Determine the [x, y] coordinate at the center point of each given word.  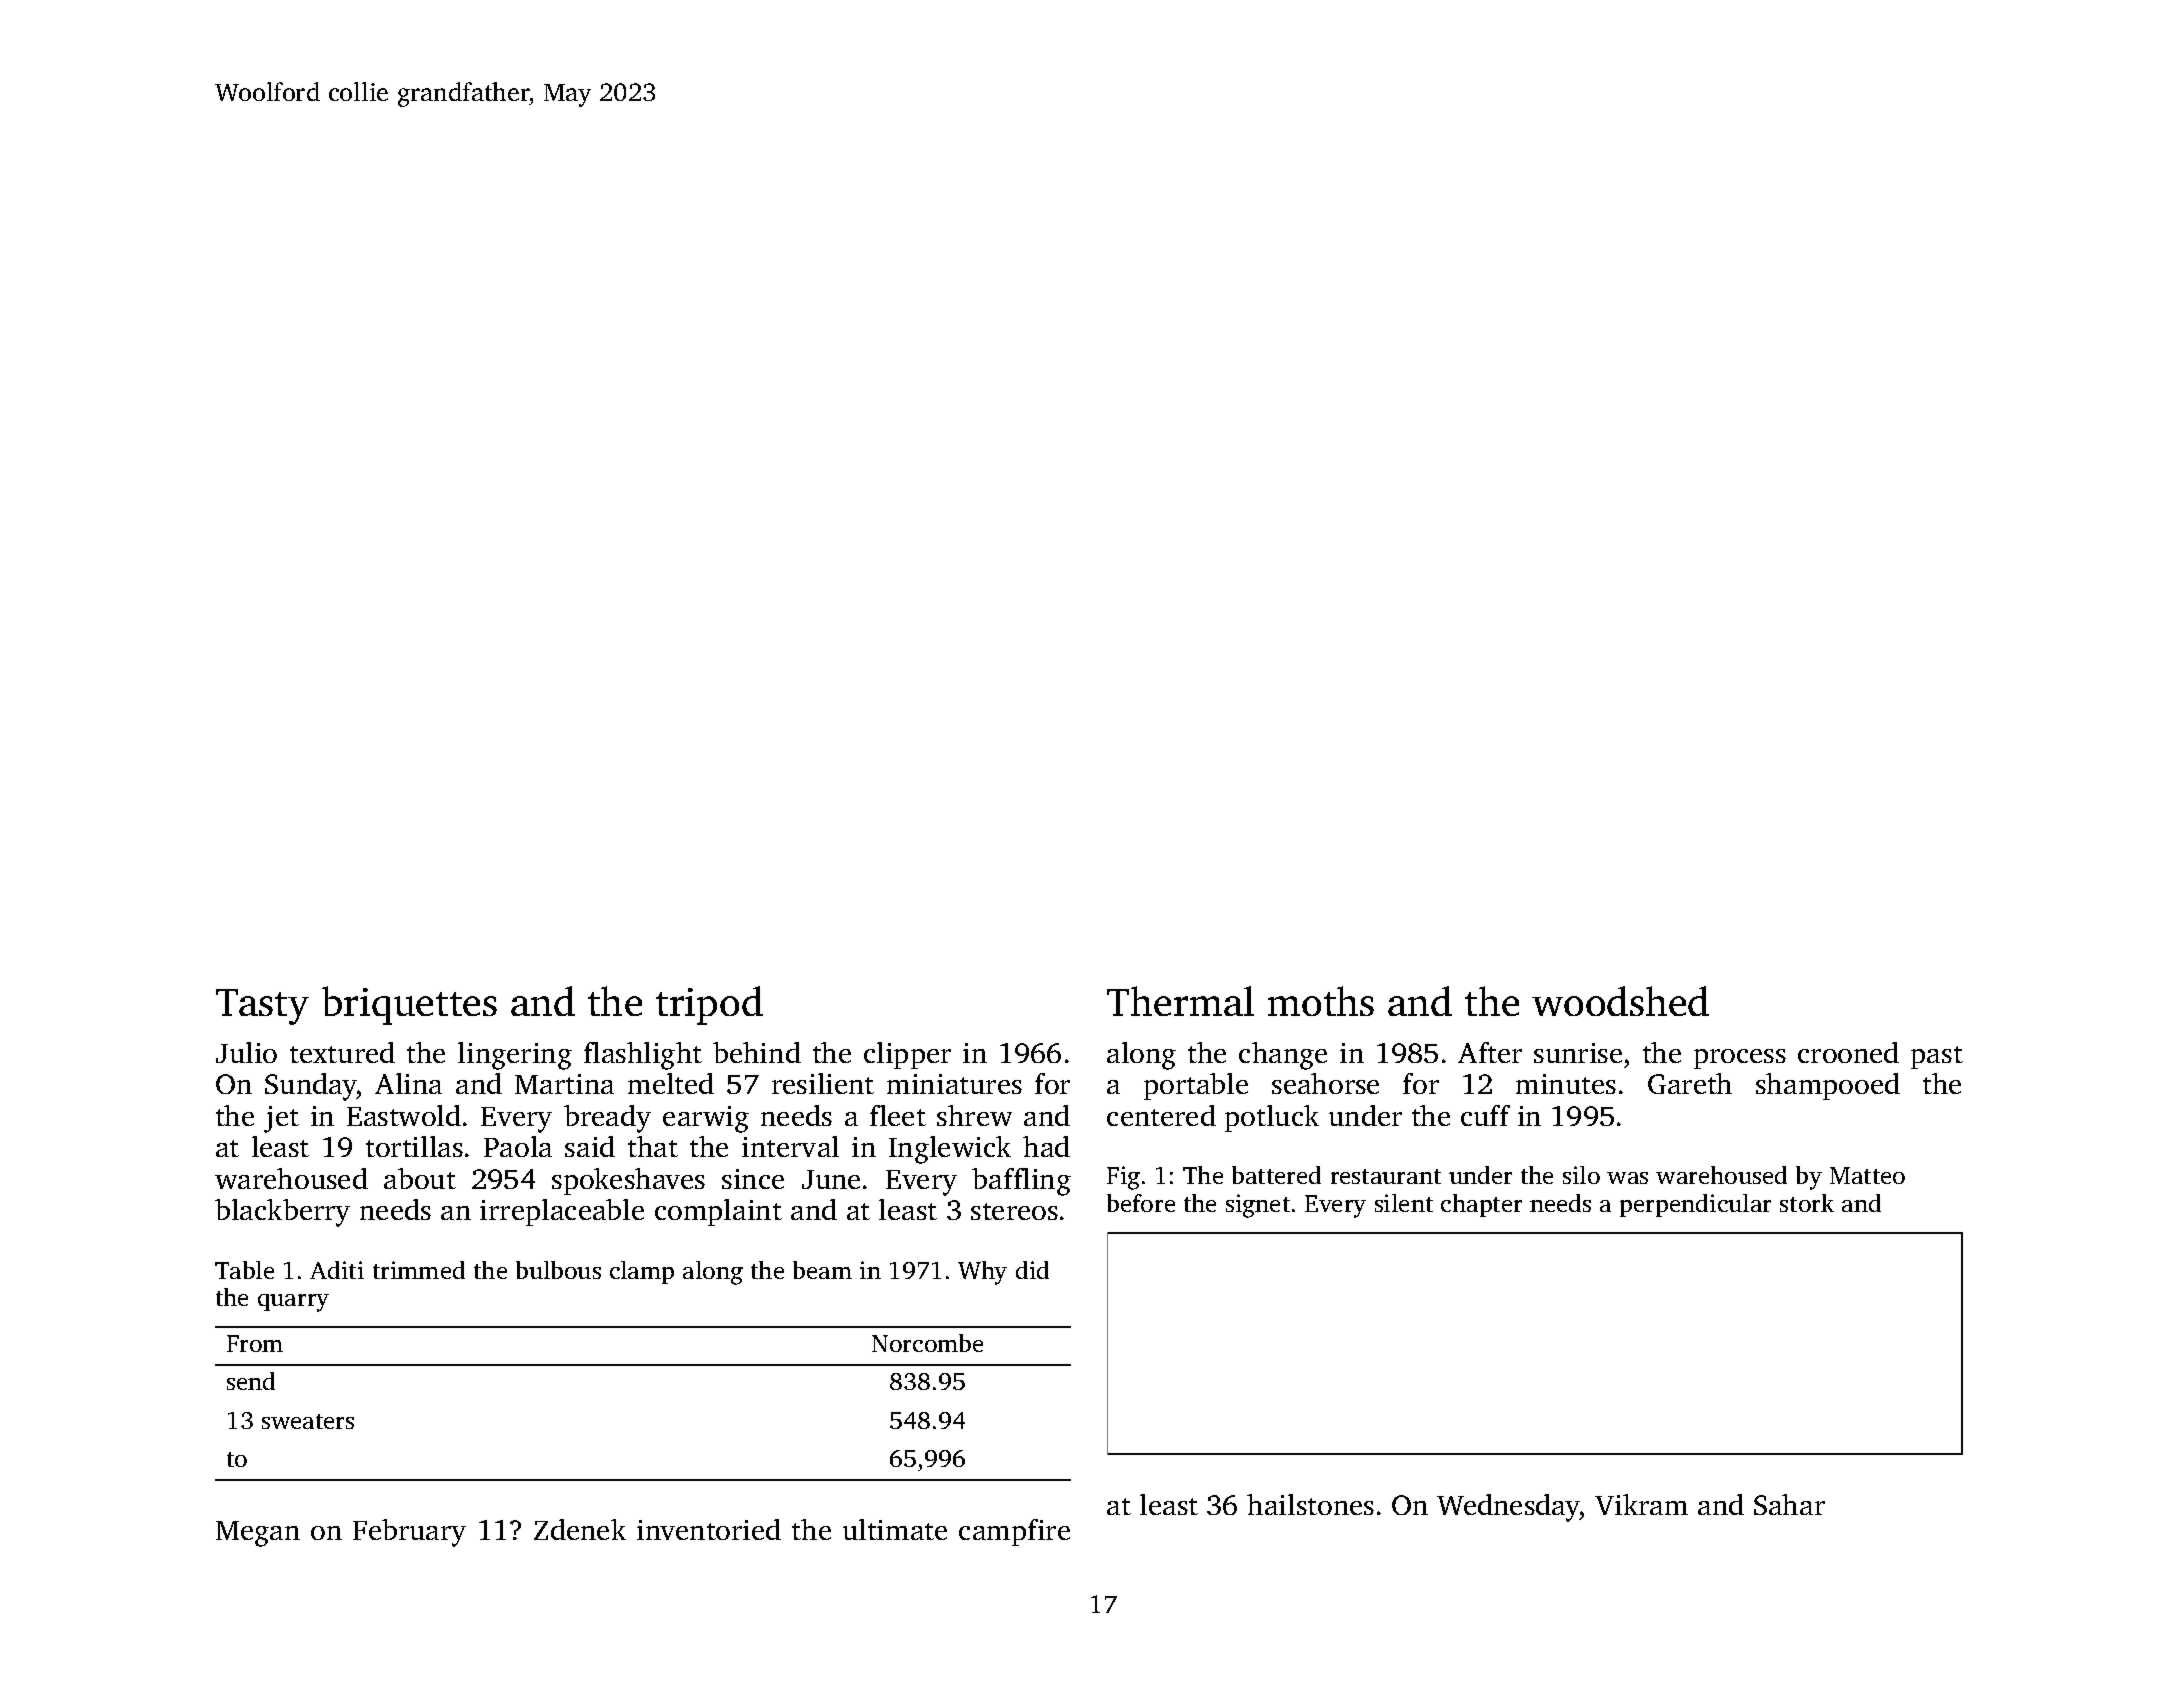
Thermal [1180, 1001]
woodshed [1620, 1001]
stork [1807, 1203]
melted [671, 1083]
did [1032, 1270]
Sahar [1789, 1504]
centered [1161, 1115]
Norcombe [927, 1343]
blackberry [282, 1213]
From [255, 1343]
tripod [709, 1005]
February [409, 1533]
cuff [1485, 1115]
